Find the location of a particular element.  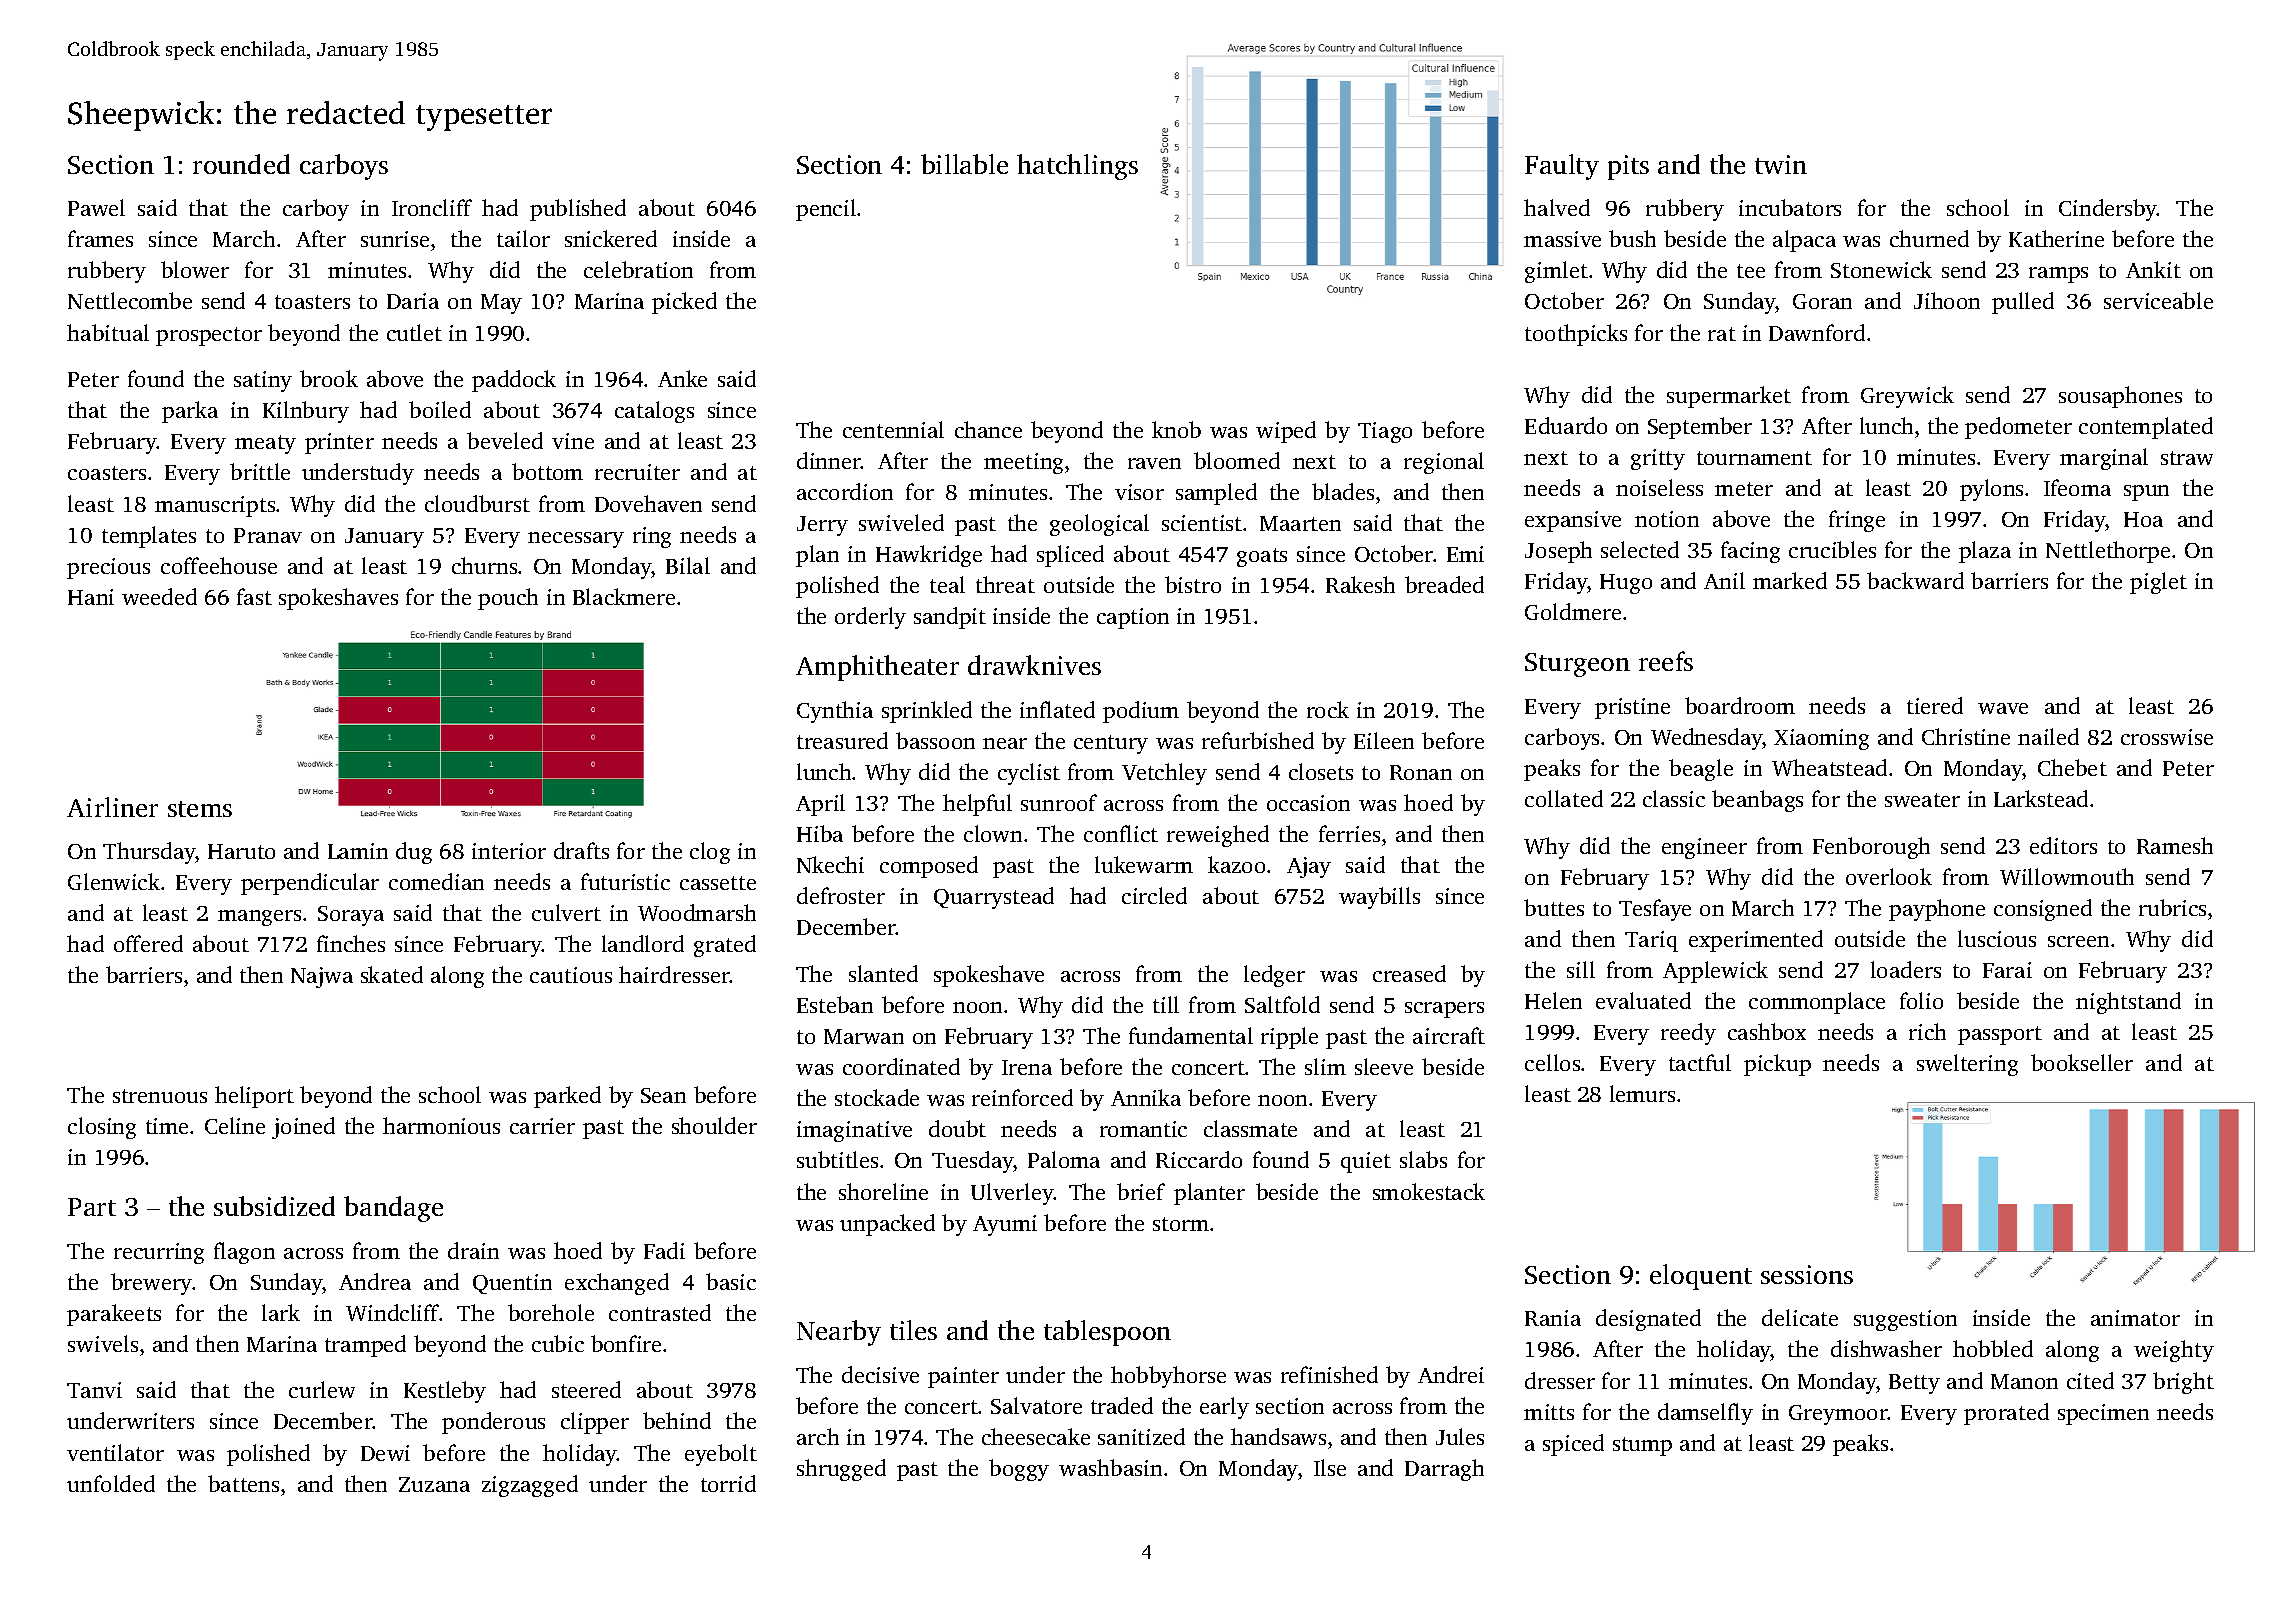

smokestack is located at coordinates (1429, 1191).
